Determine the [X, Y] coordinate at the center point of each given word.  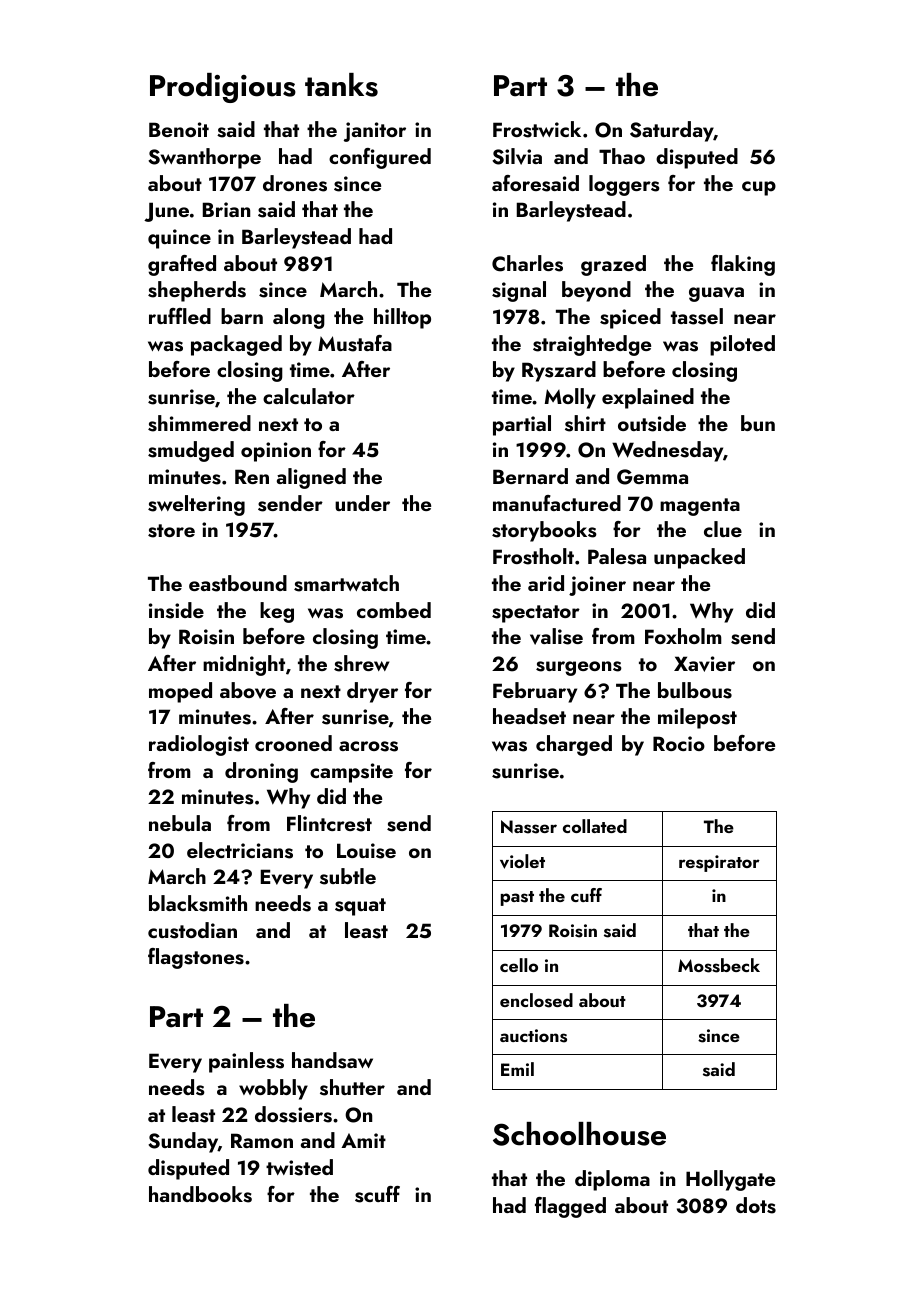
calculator [309, 396]
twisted [299, 1167]
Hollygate [730, 1180]
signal [519, 291]
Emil [517, 1069]
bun [758, 423]
